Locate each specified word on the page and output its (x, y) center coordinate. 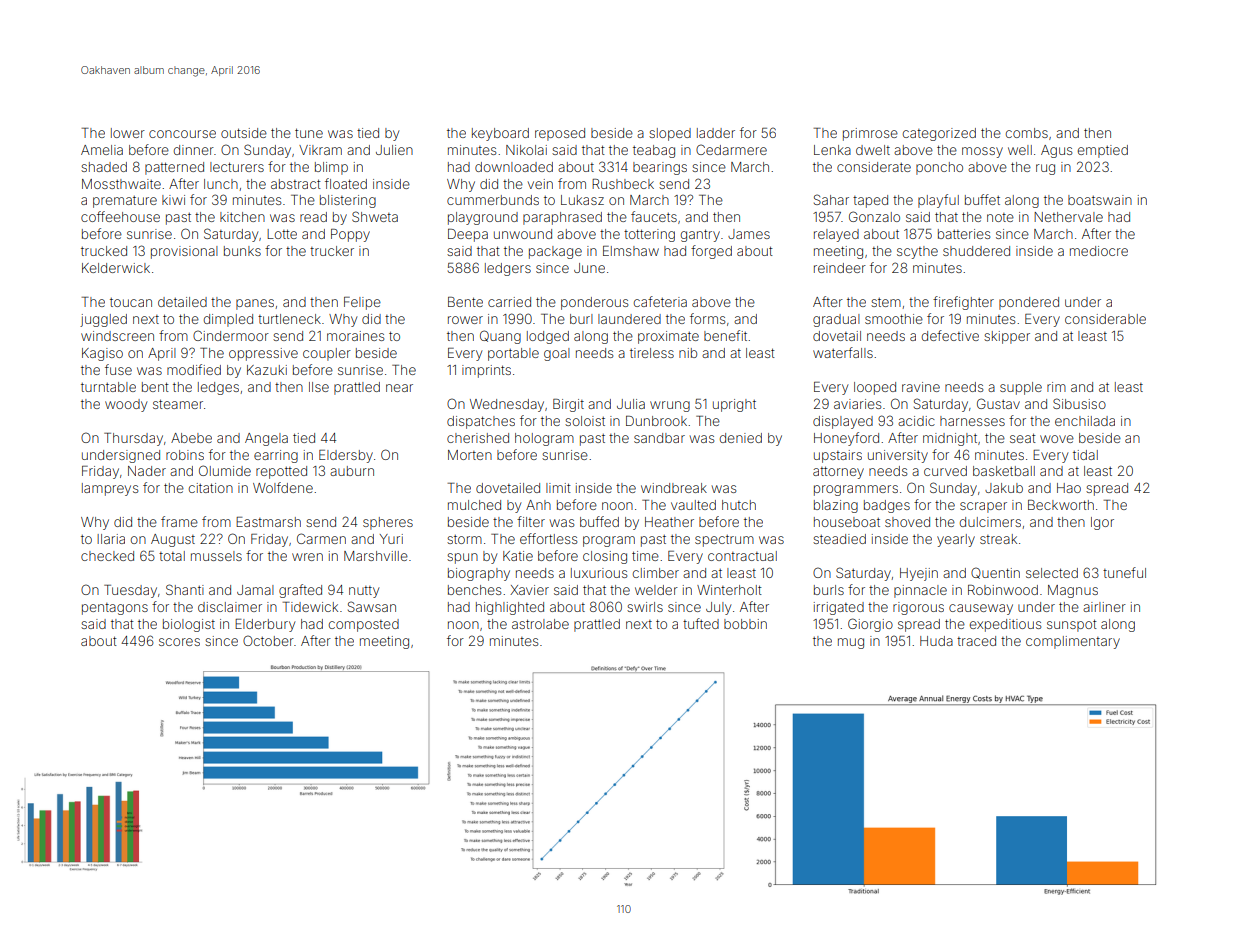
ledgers (508, 269)
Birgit (568, 405)
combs (1027, 133)
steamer (178, 404)
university (898, 456)
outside (244, 133)
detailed (182, 302)
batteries (964, 234)
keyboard (500, 134)
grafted (300, 591)
